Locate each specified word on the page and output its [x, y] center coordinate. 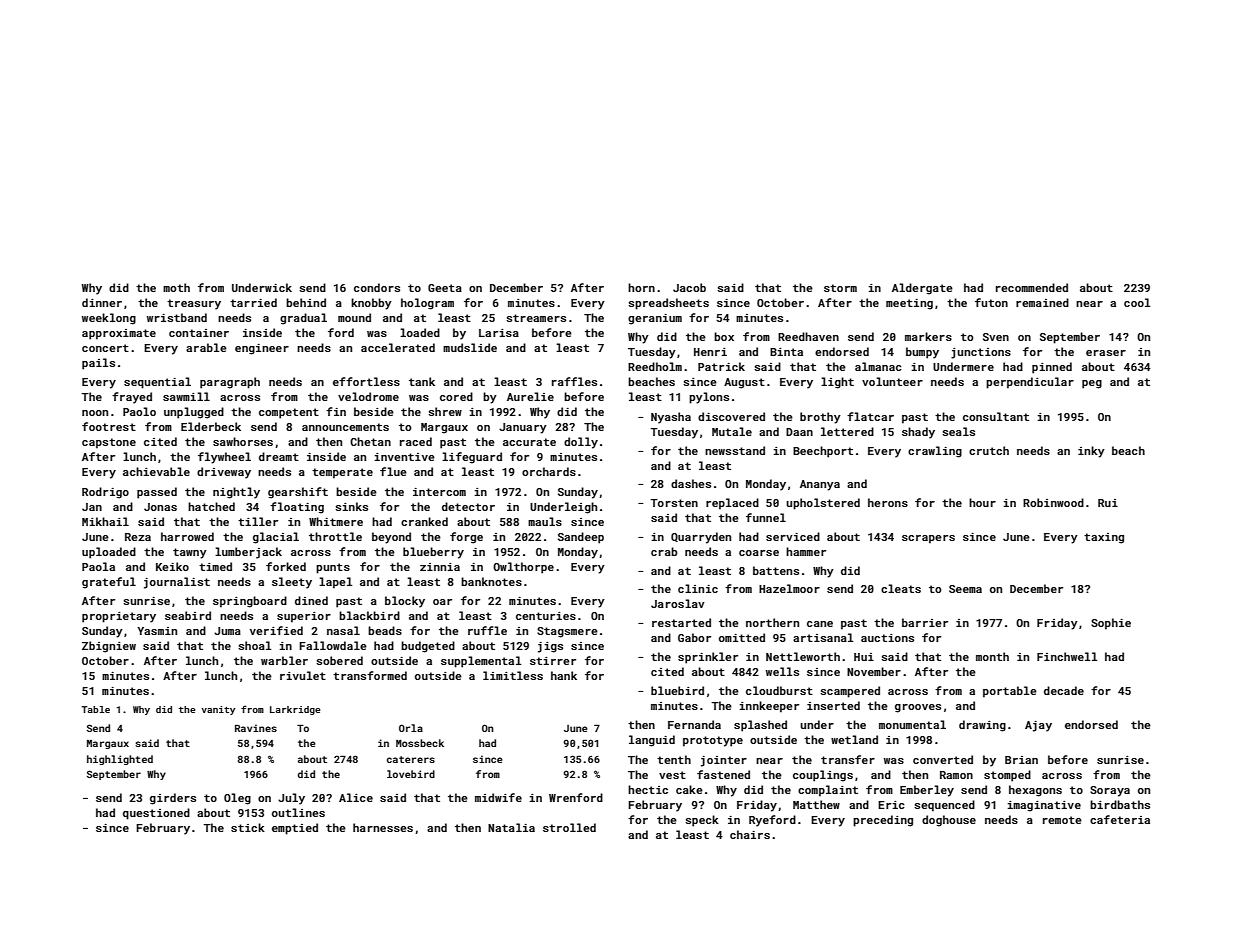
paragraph [230, 383]
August [744, 383]
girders [173, 799]
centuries [546, 616]
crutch [989, 450]
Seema [965, 589]
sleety [292, 583]
